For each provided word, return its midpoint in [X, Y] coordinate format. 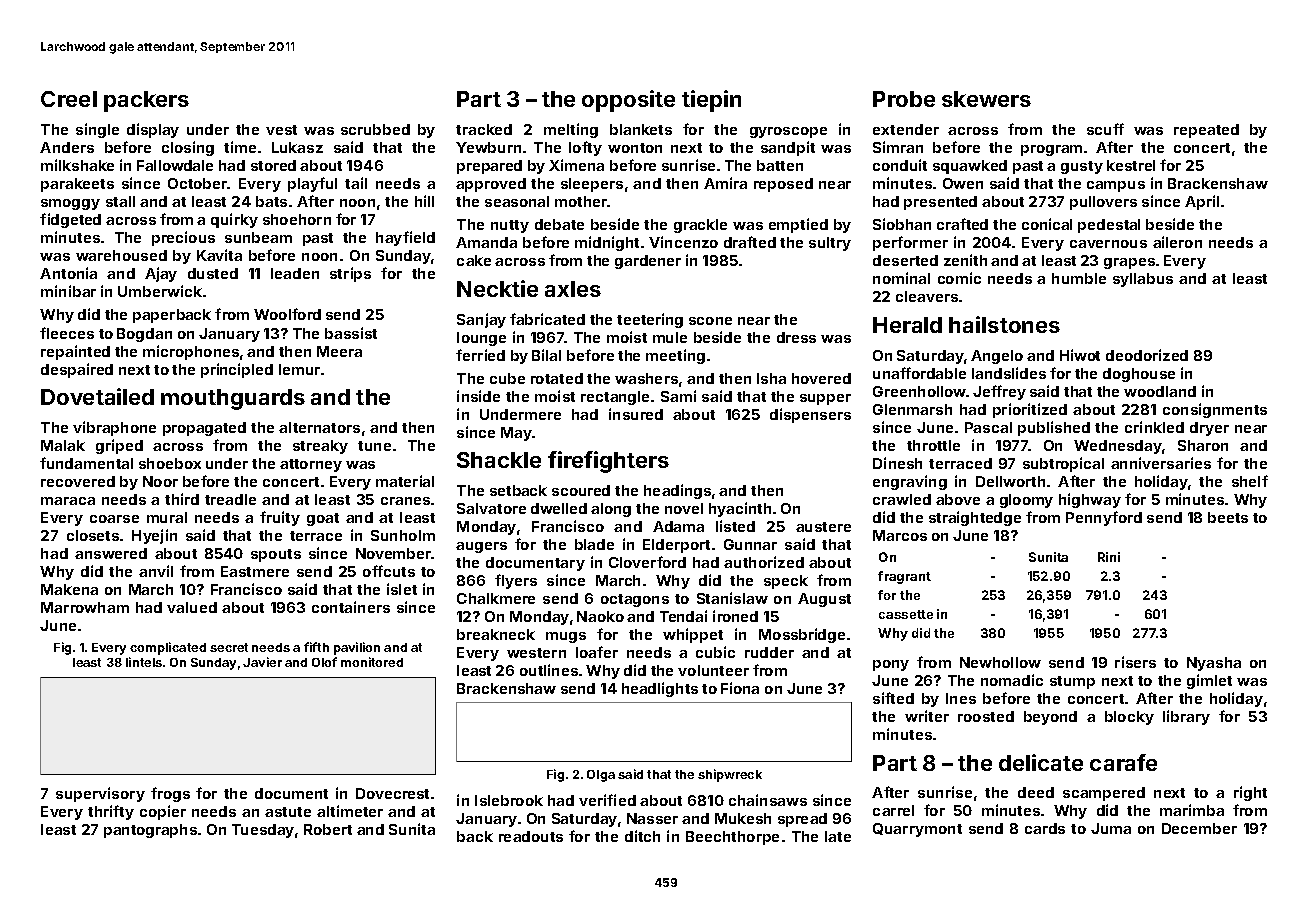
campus [1116, 186]
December [1199, 828]
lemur [299, 369]
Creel [69, 99]
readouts [531, 836]
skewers [986, 99]
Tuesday [263, 831]
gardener [648, 262]
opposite [628, 101]
